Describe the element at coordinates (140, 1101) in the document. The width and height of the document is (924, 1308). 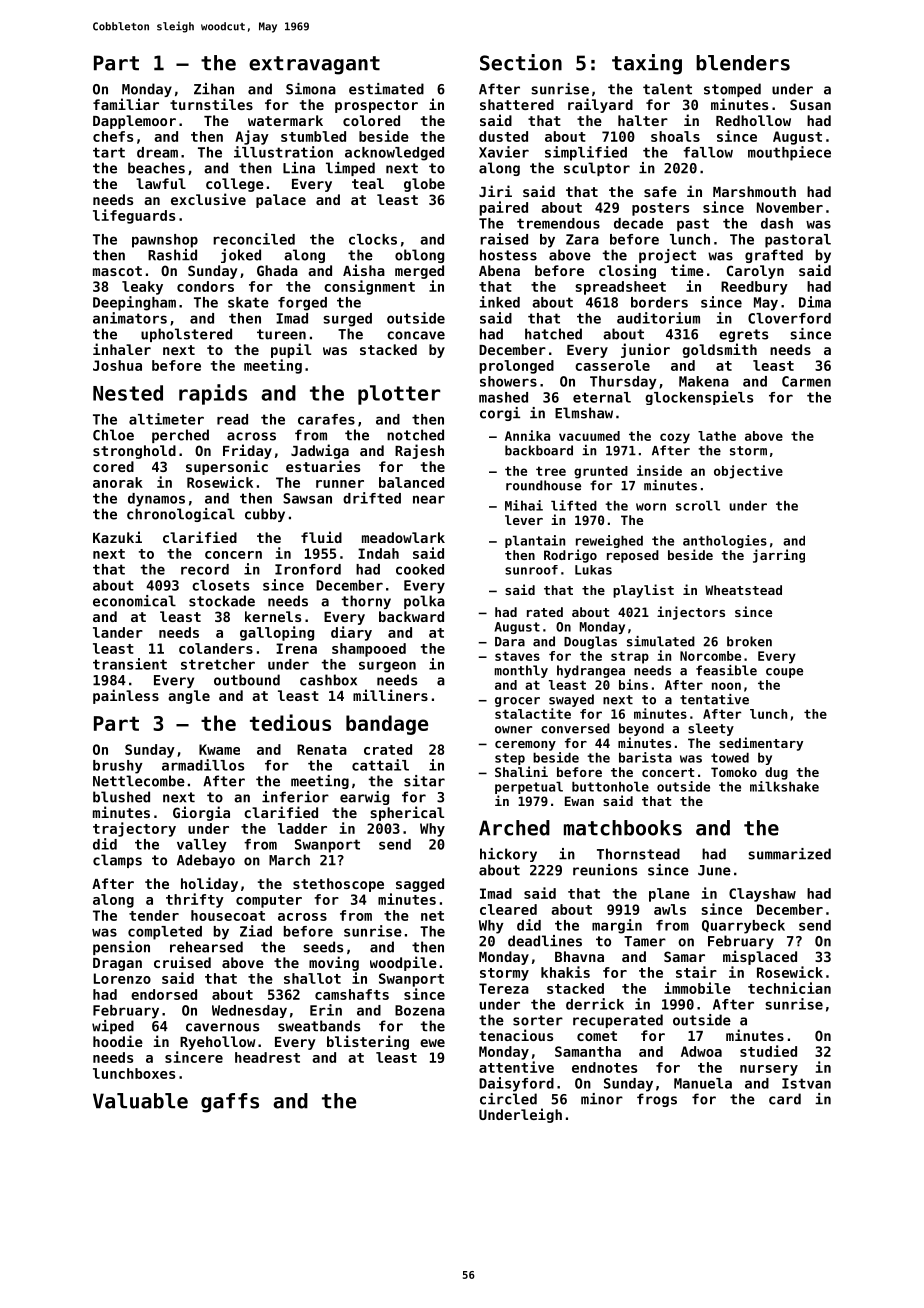
I see `Valuable` at that location.
